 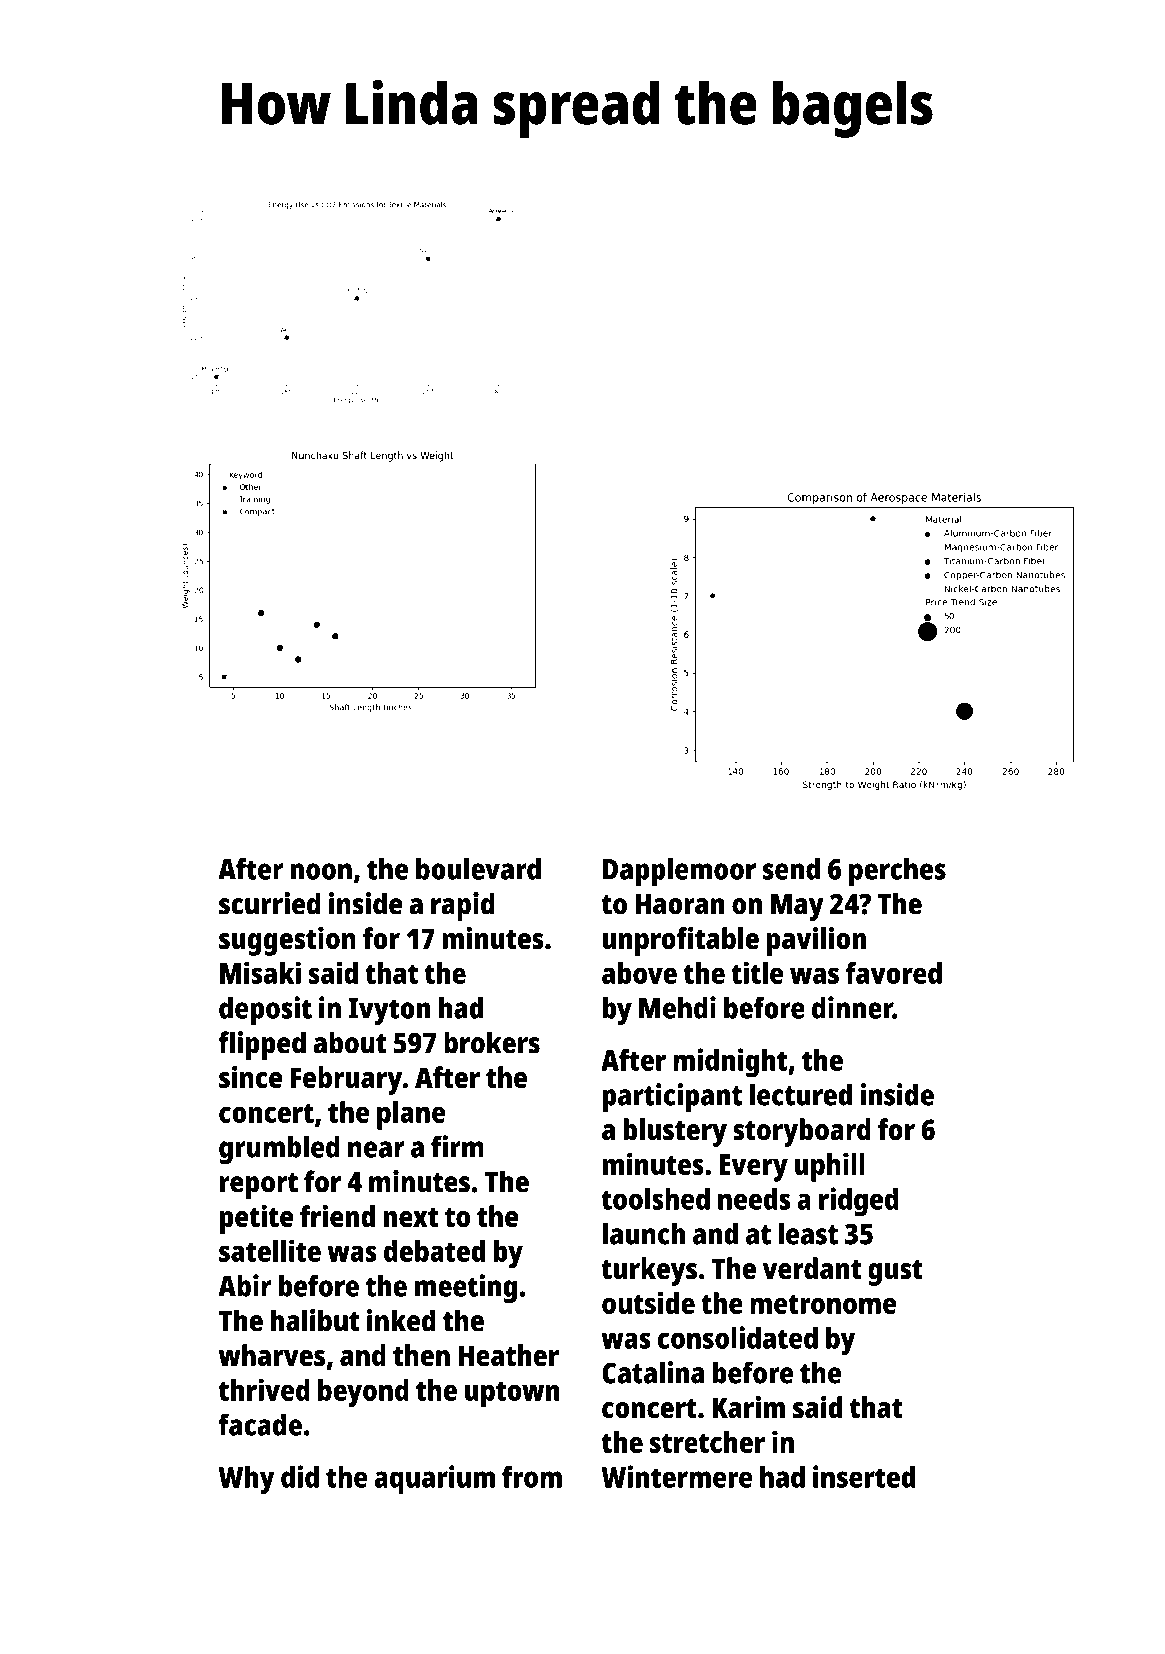 I want to click on least, so click(x=808, y=1233).
